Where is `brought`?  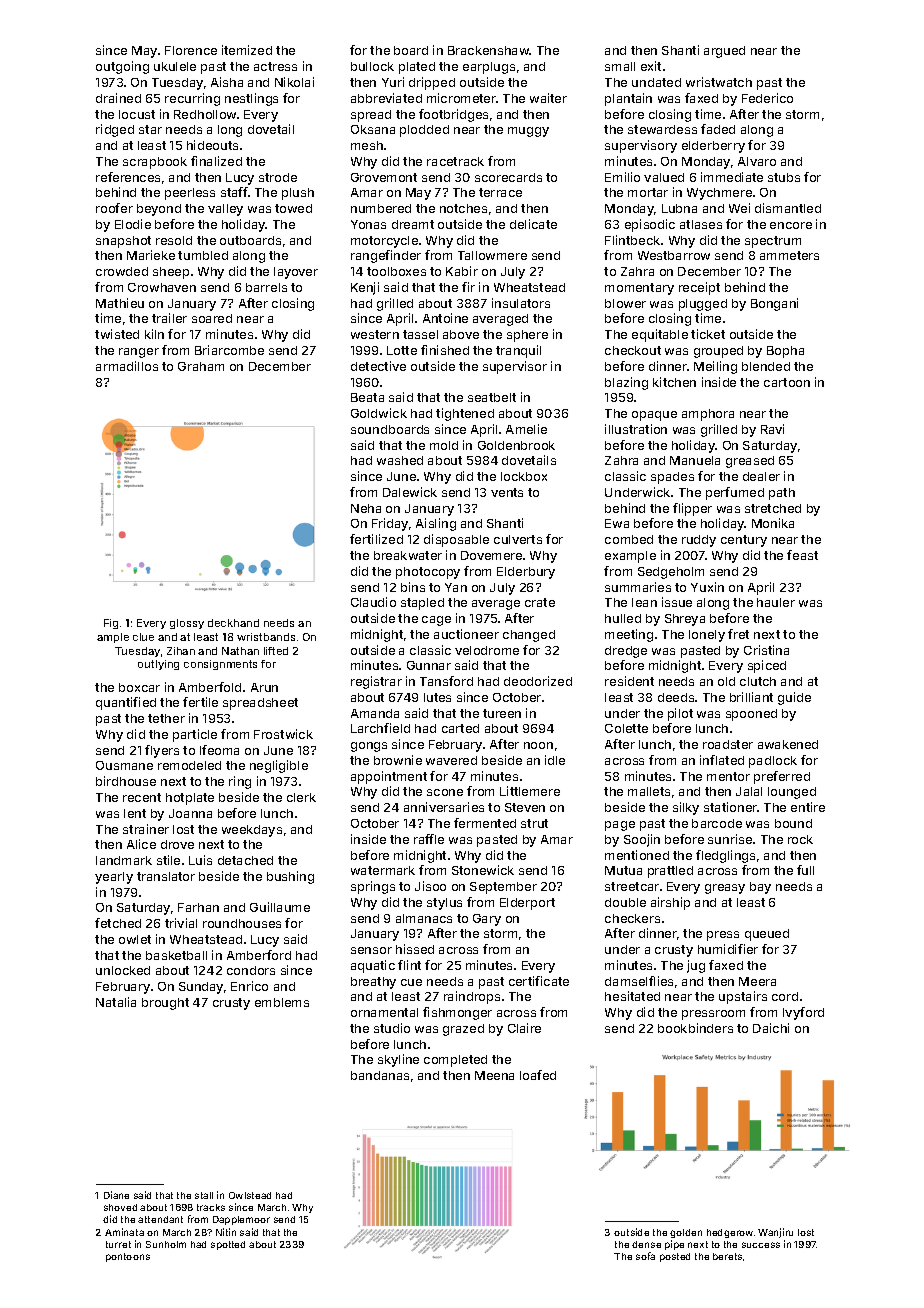
brought is located at coordinates (165, 1004).
